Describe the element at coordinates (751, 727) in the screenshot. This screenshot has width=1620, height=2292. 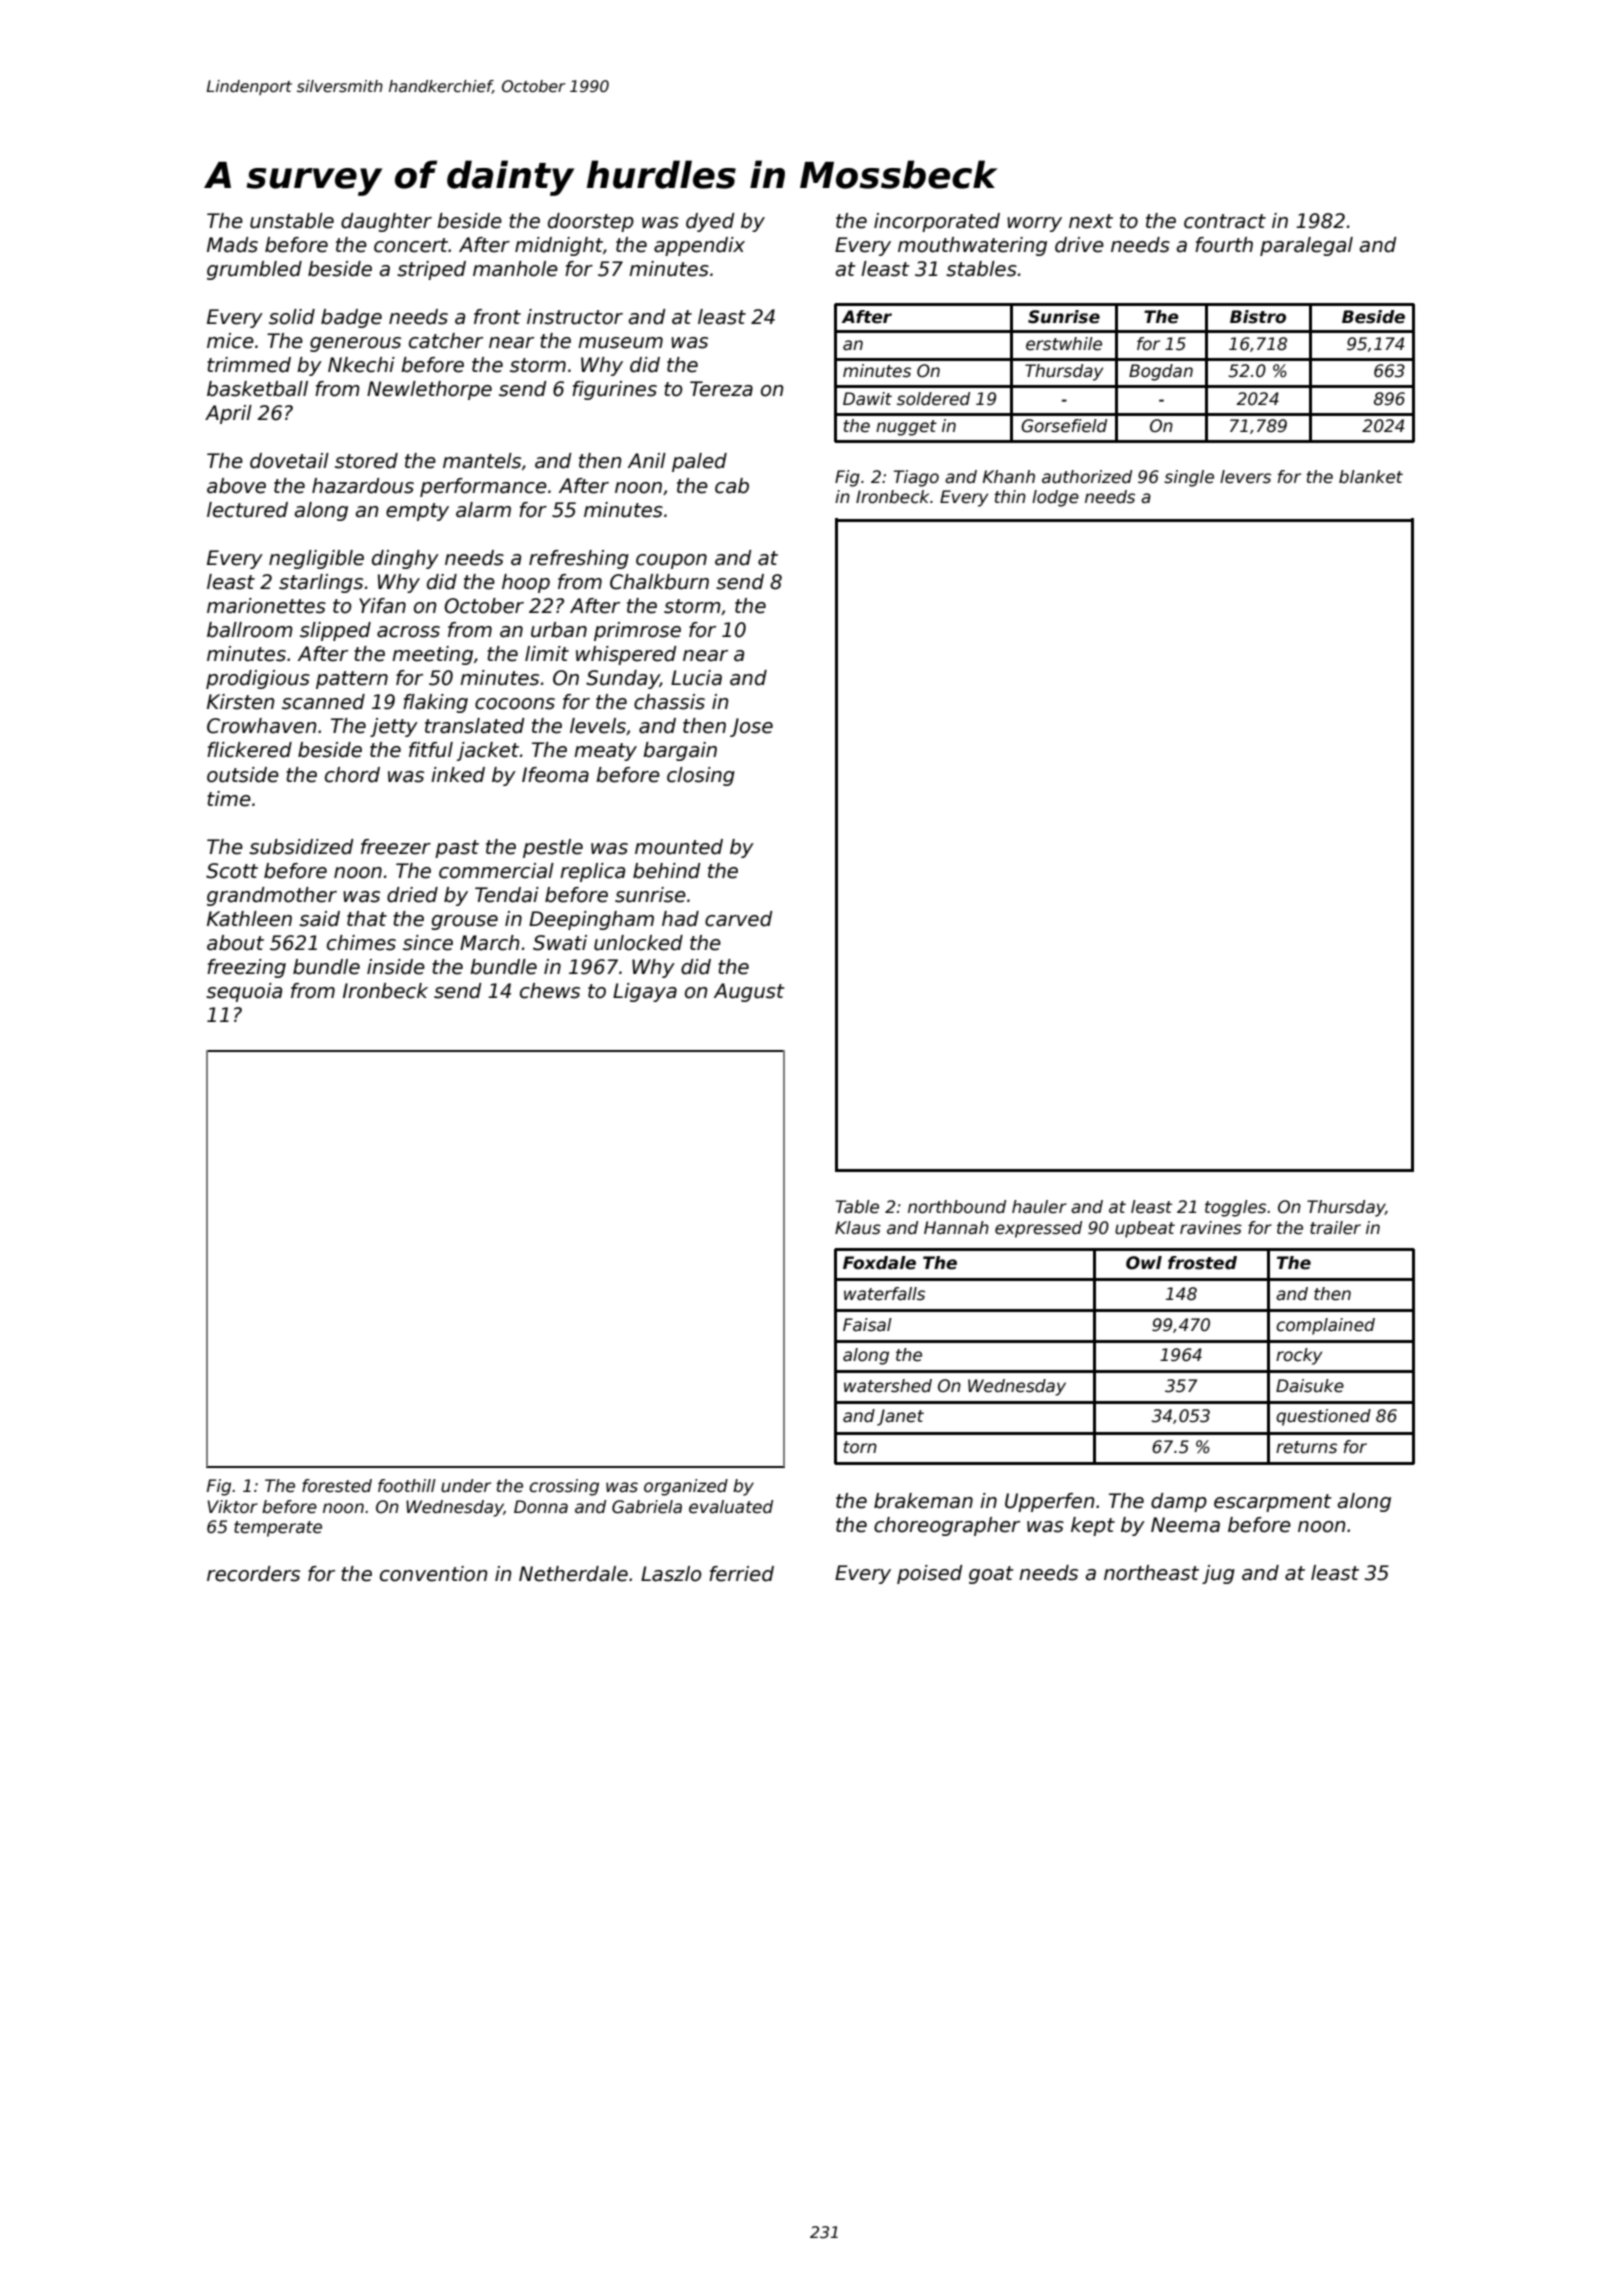
I see `Jose` at that location.
